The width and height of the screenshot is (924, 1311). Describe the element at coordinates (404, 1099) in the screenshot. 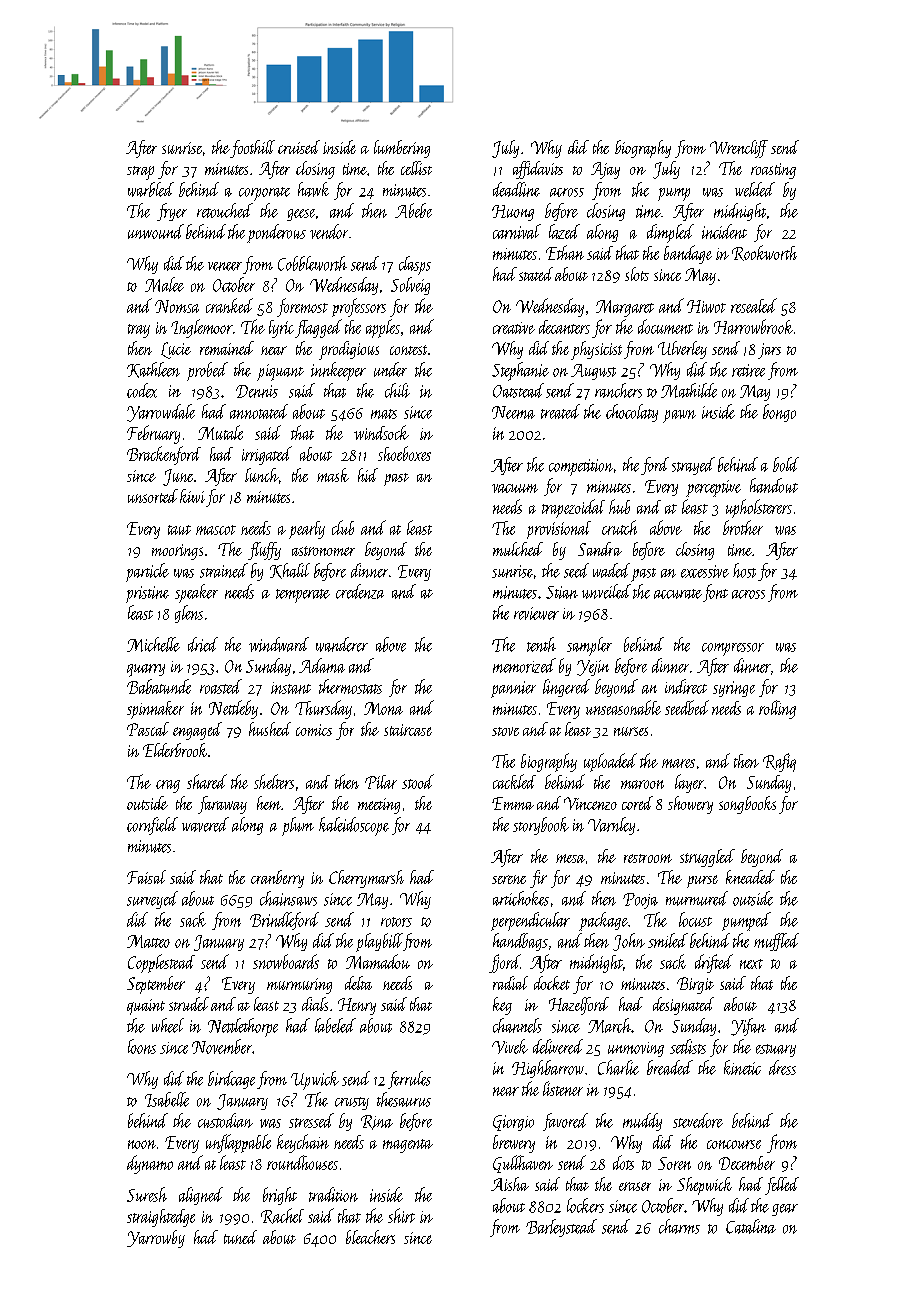

I see `thesaurus` at that location.
